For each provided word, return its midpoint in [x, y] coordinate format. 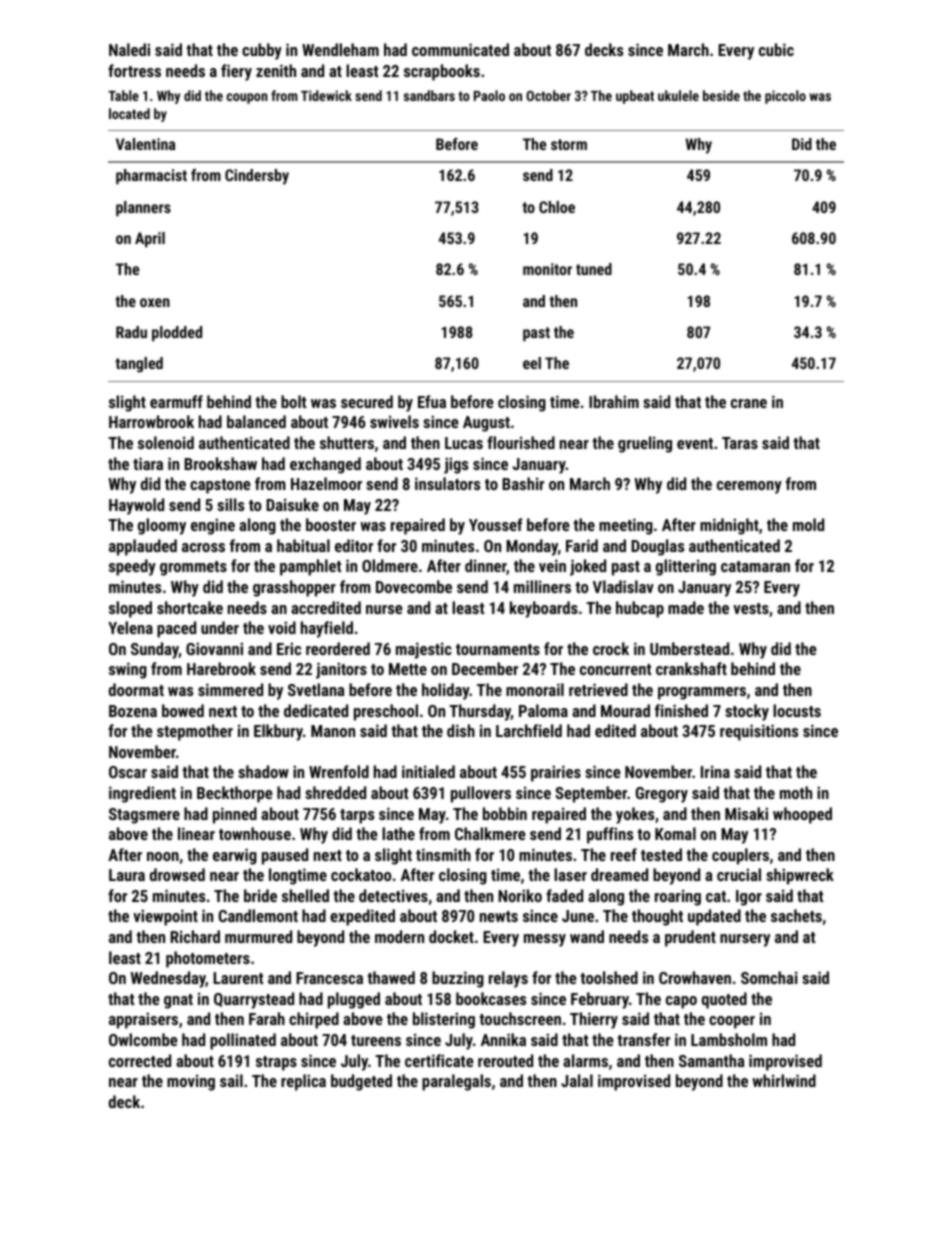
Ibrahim [614, 401]
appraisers [143, 1020]
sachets [796, 915]
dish [461, 730]
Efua [432, 401]
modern [399, 936]
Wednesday [168, 979]
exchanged [325, 465]
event [695, 443]
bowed [183, 710]
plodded [177, 334]
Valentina [145, 144]
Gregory [662, 795]
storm [569, 144]
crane [749, 403]
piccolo [785, 97]
